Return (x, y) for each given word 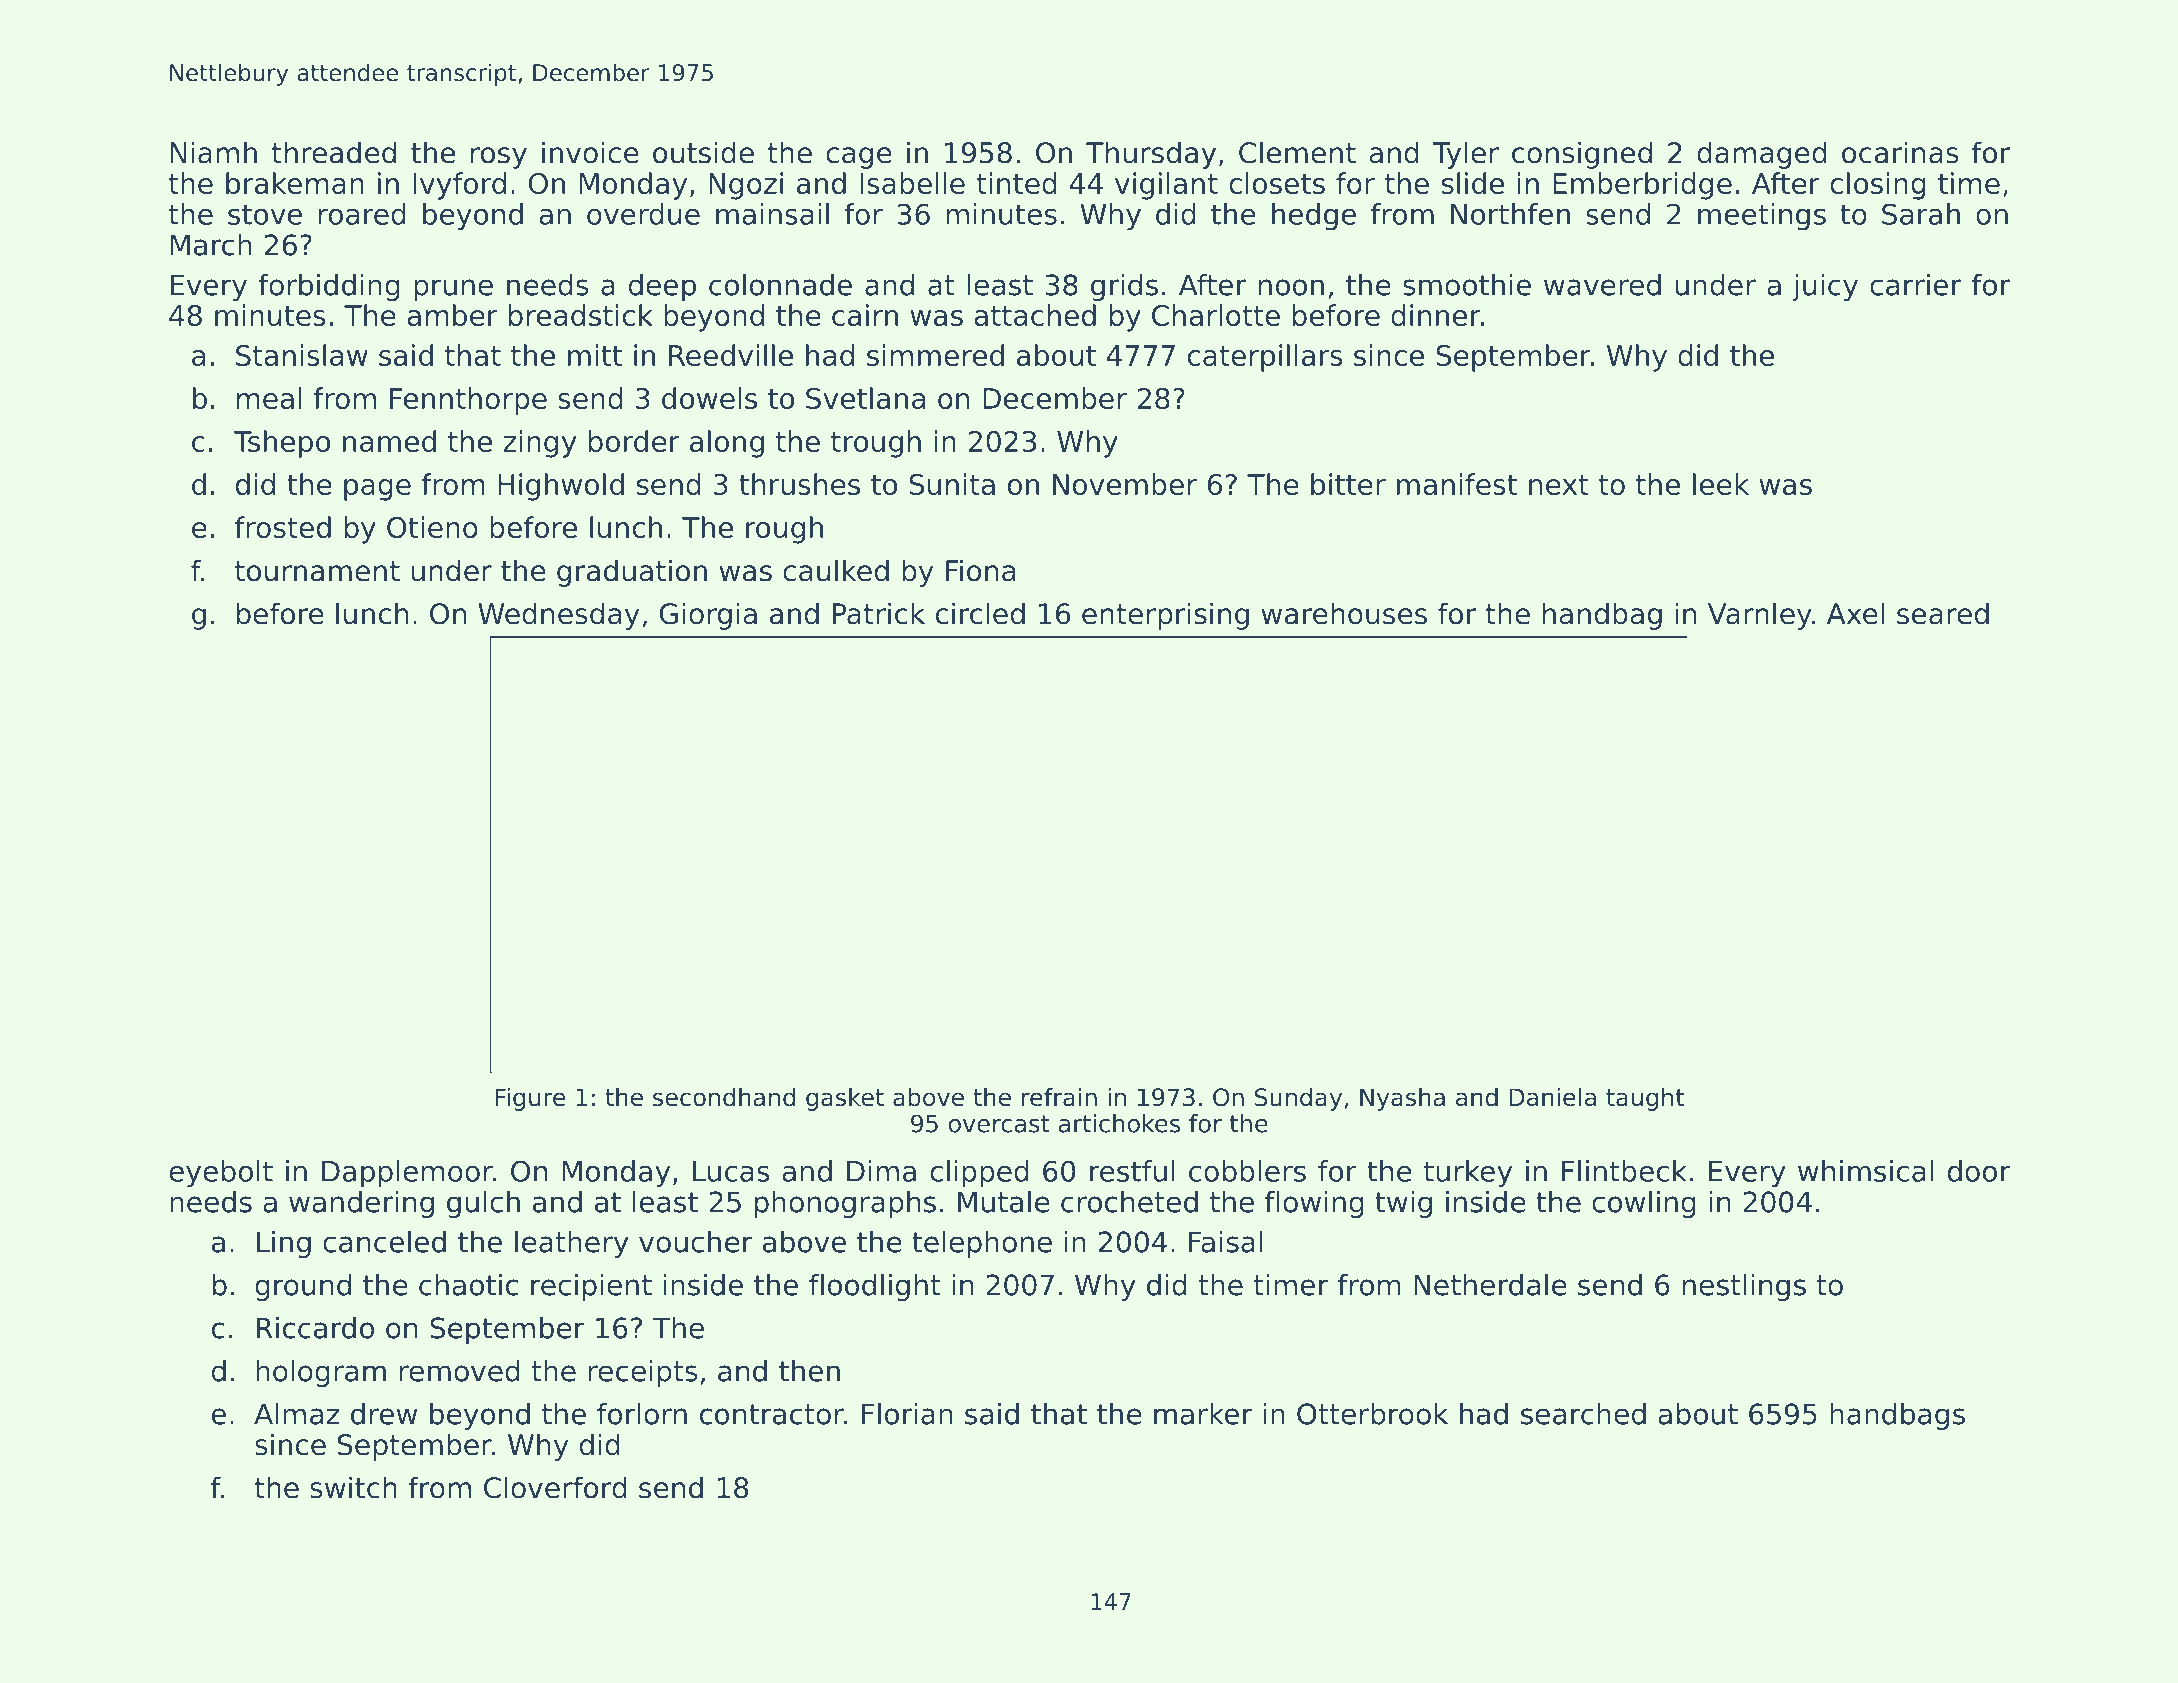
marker (1203, 1414)
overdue (643, 214)
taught (1645, 1099)
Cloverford (555, 1487)
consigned (1582, 155)
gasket (845, 1099)
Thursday (1151, 155)
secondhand (724, 1097)
